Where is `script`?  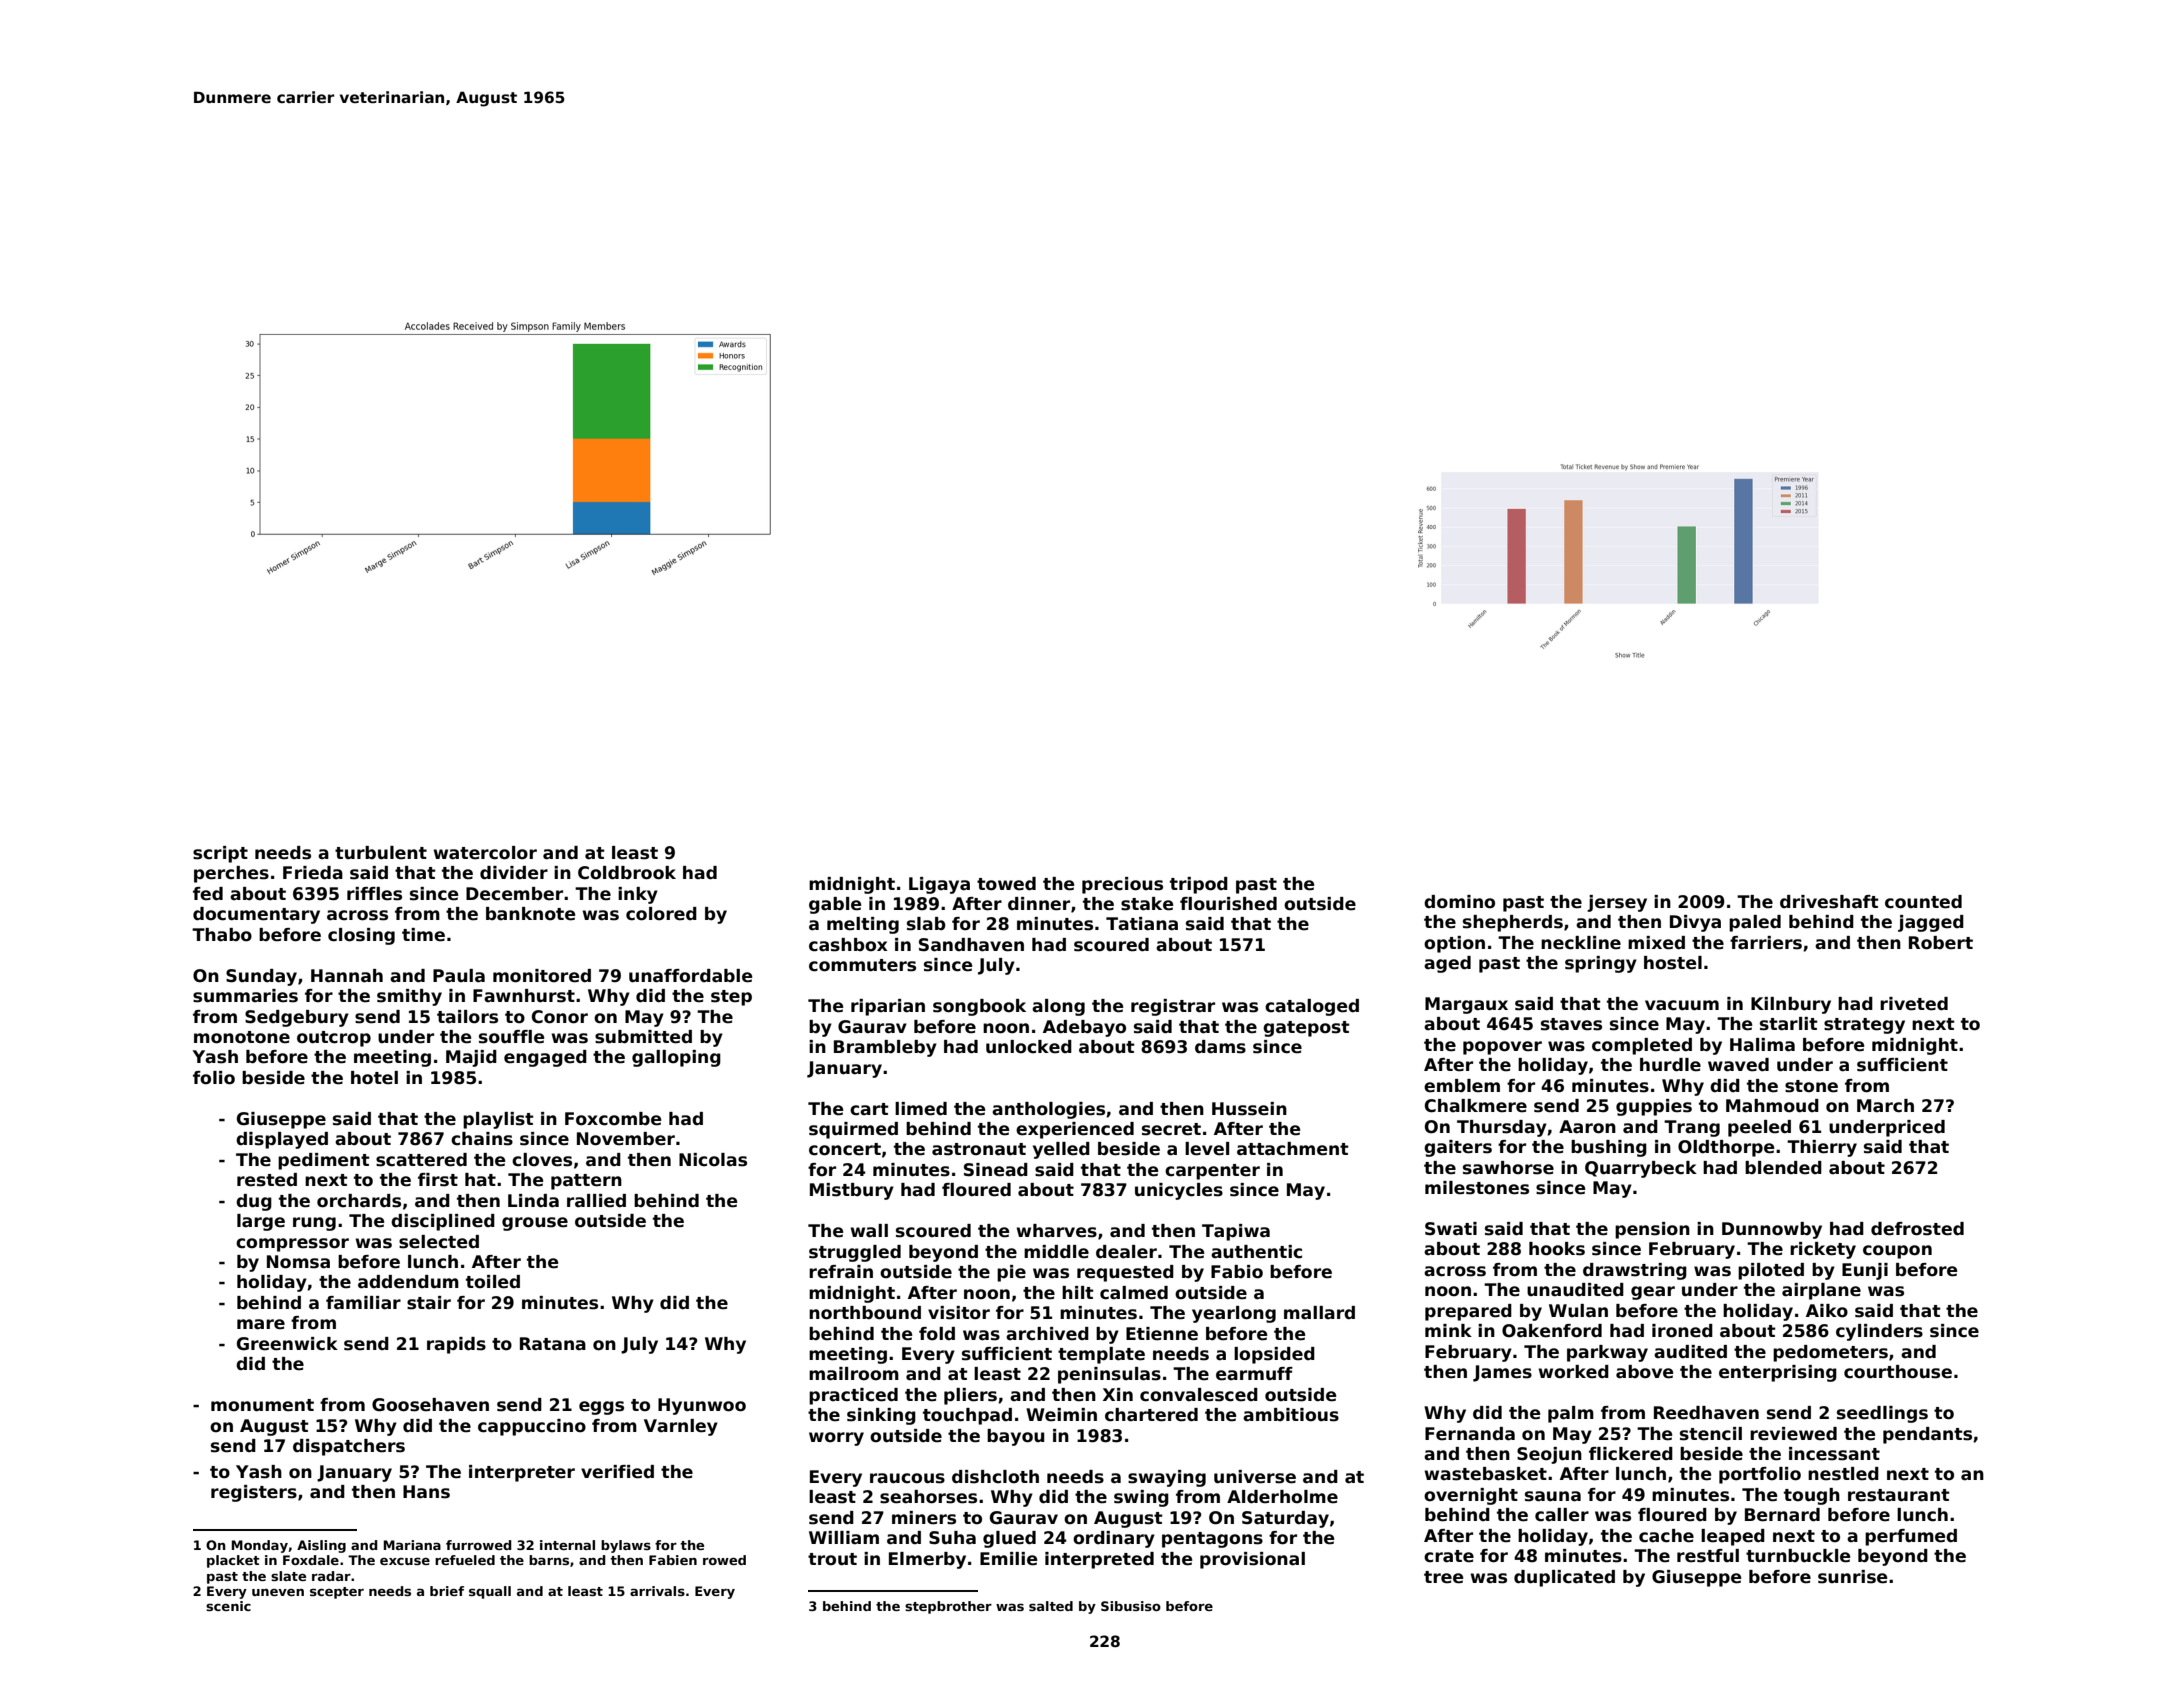 script is located at coordinates (220, 854).
